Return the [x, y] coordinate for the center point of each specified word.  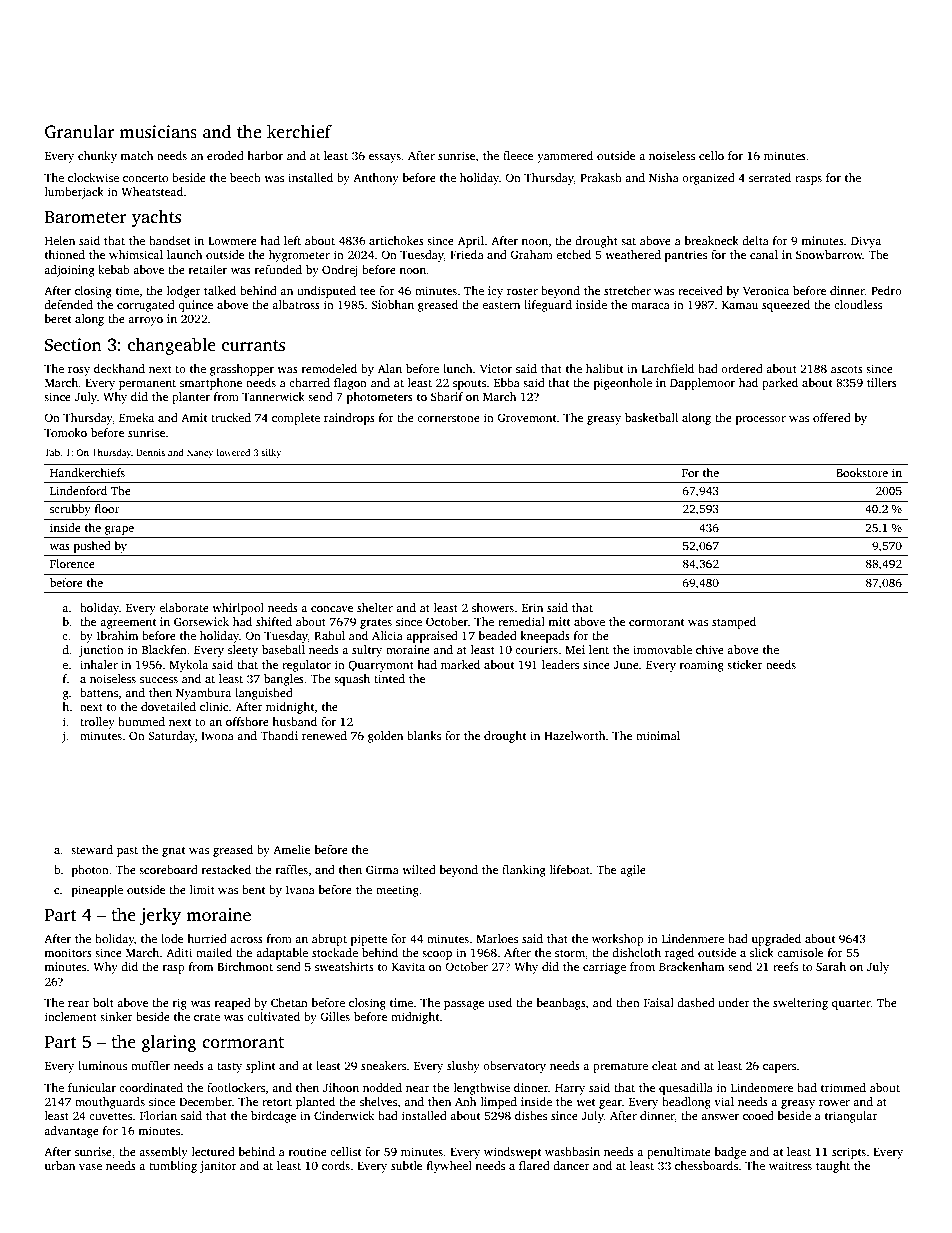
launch [184, 254]
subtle [406, 1165]
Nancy [200, 453]
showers [493, 607]
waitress [790, 1165]
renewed [324, 735]
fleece [518, 155]
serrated [770, 177]
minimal [658, 735]
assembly [163, 1153]
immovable [662, 649]
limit [202, 889]
